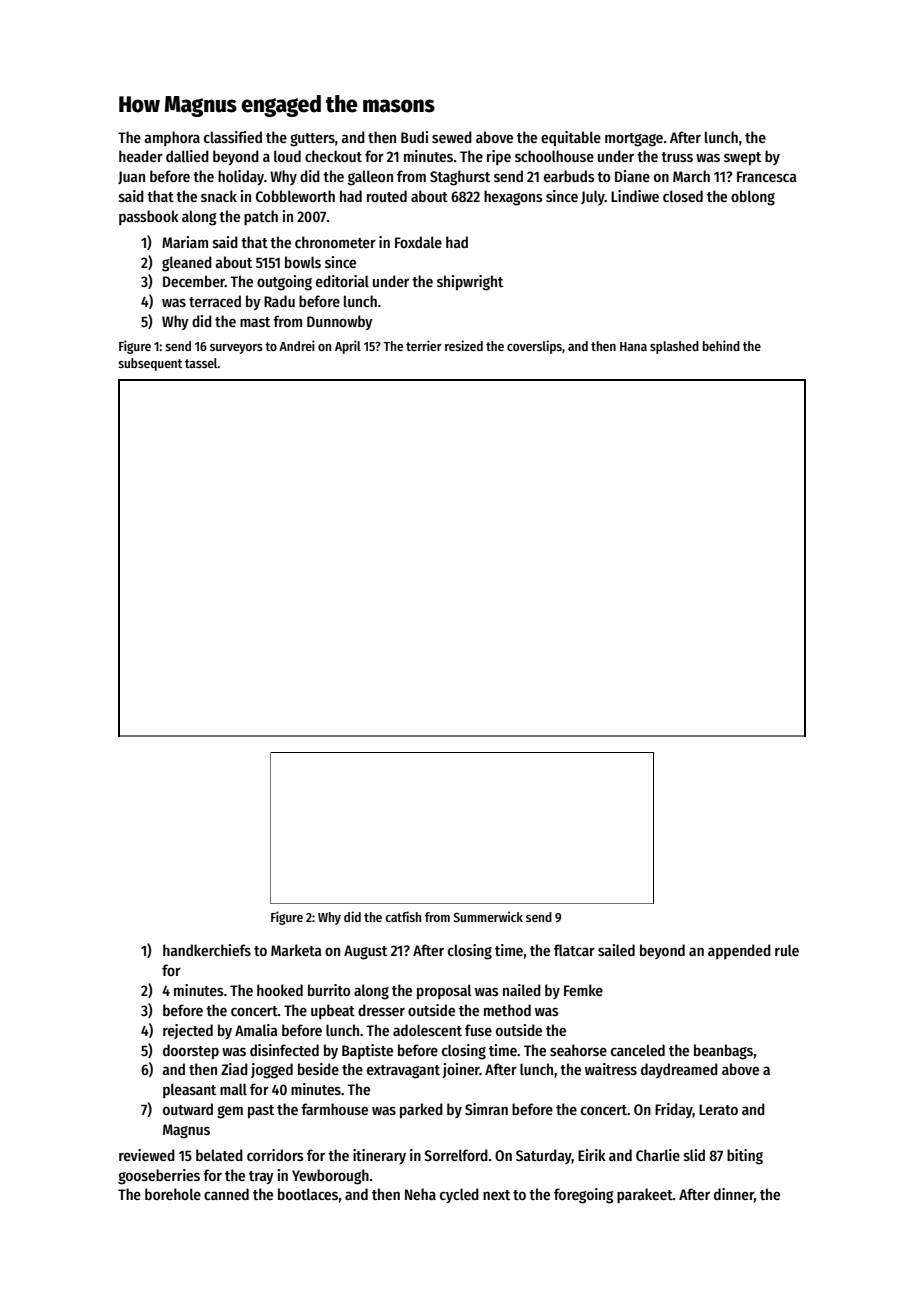 This page has height=1308, width=924. What do you see at coordinates (470, 283) in the page?
I see `shipwright` at bounding box center [470, 283].
